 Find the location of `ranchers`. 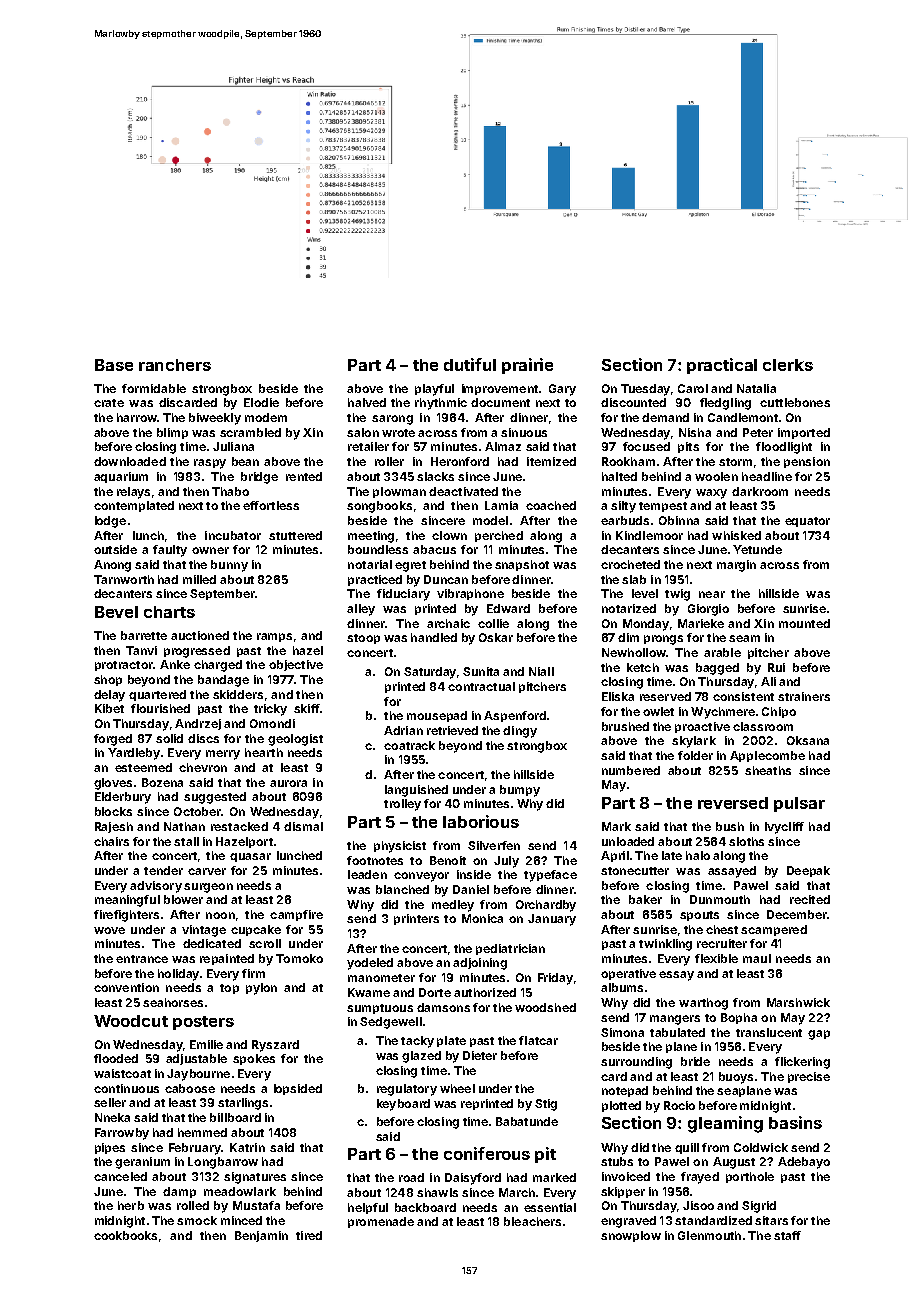

ranchers is located at coordinates (175, 365).
